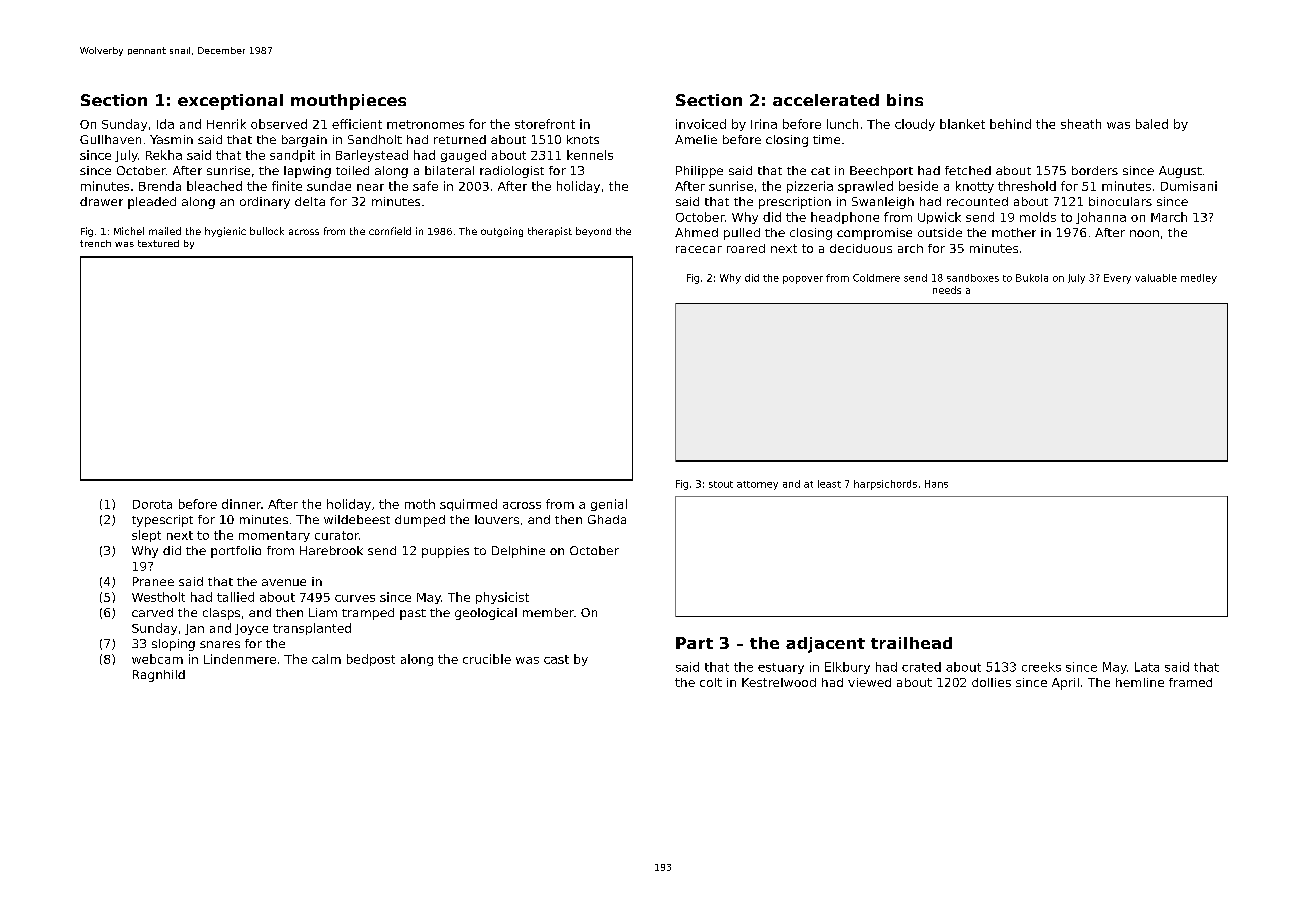 This page has width=1308, height=924. Describe the element at coordinates (947, 290) in the page. I see `needs` at that location.
